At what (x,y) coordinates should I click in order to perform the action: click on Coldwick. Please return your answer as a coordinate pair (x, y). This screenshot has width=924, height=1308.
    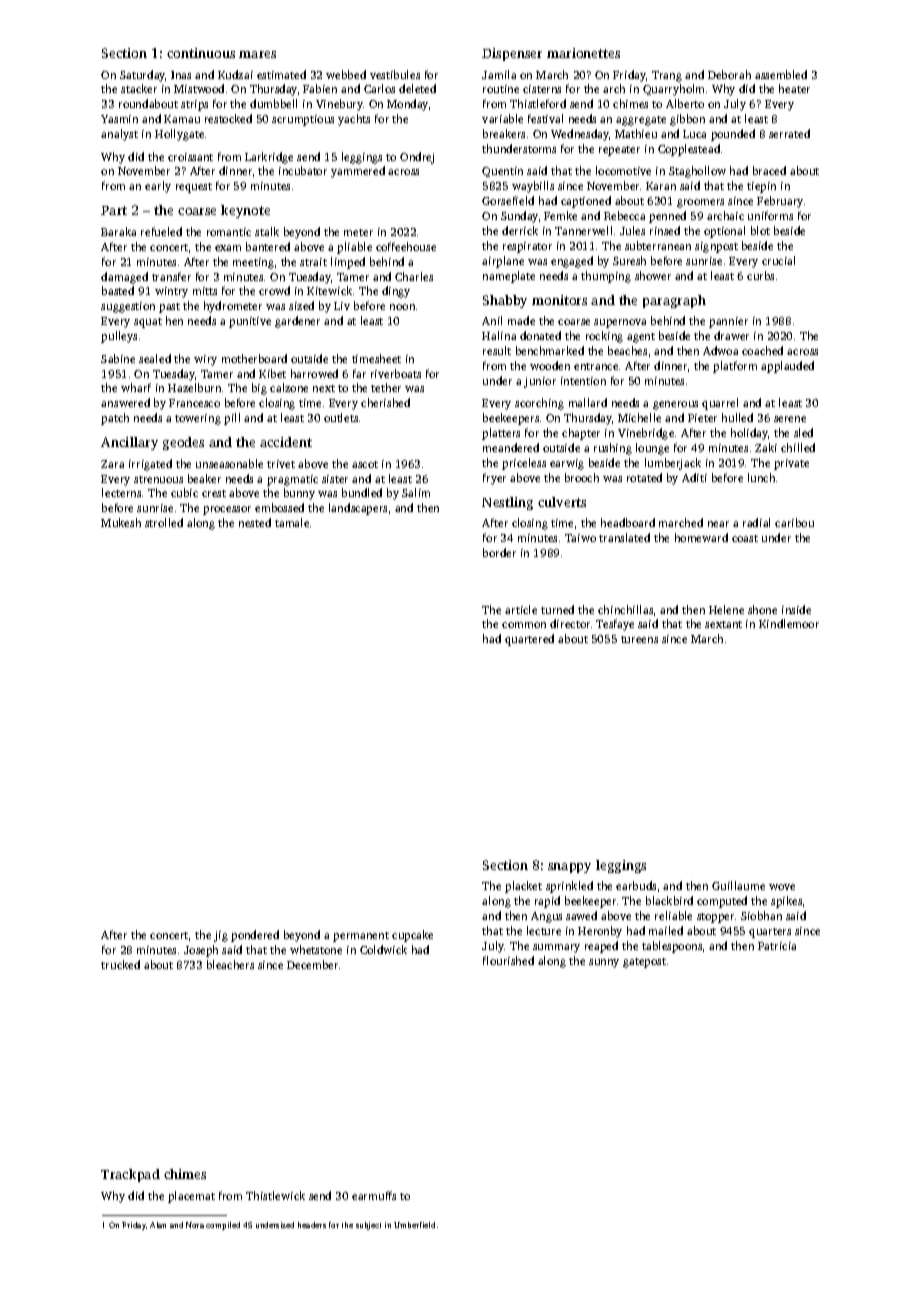
    Looking at the image, I should click on (383, 949).
